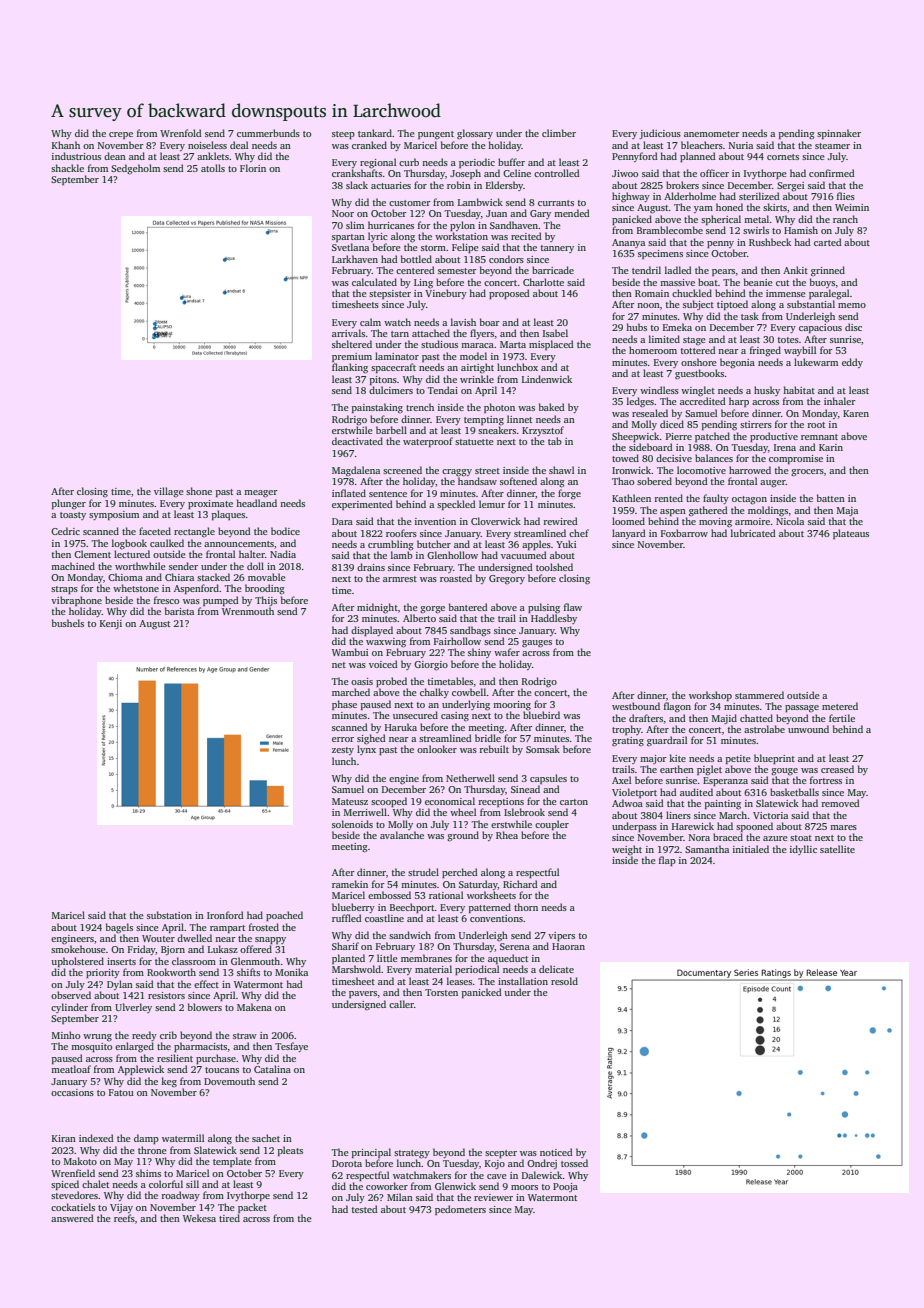 Image resolution: width=924 pixels, height=1308 pixels. What do you see at coordinates (121, 135) in the image?
I see `crepe` at bounding box center [121, 135].
